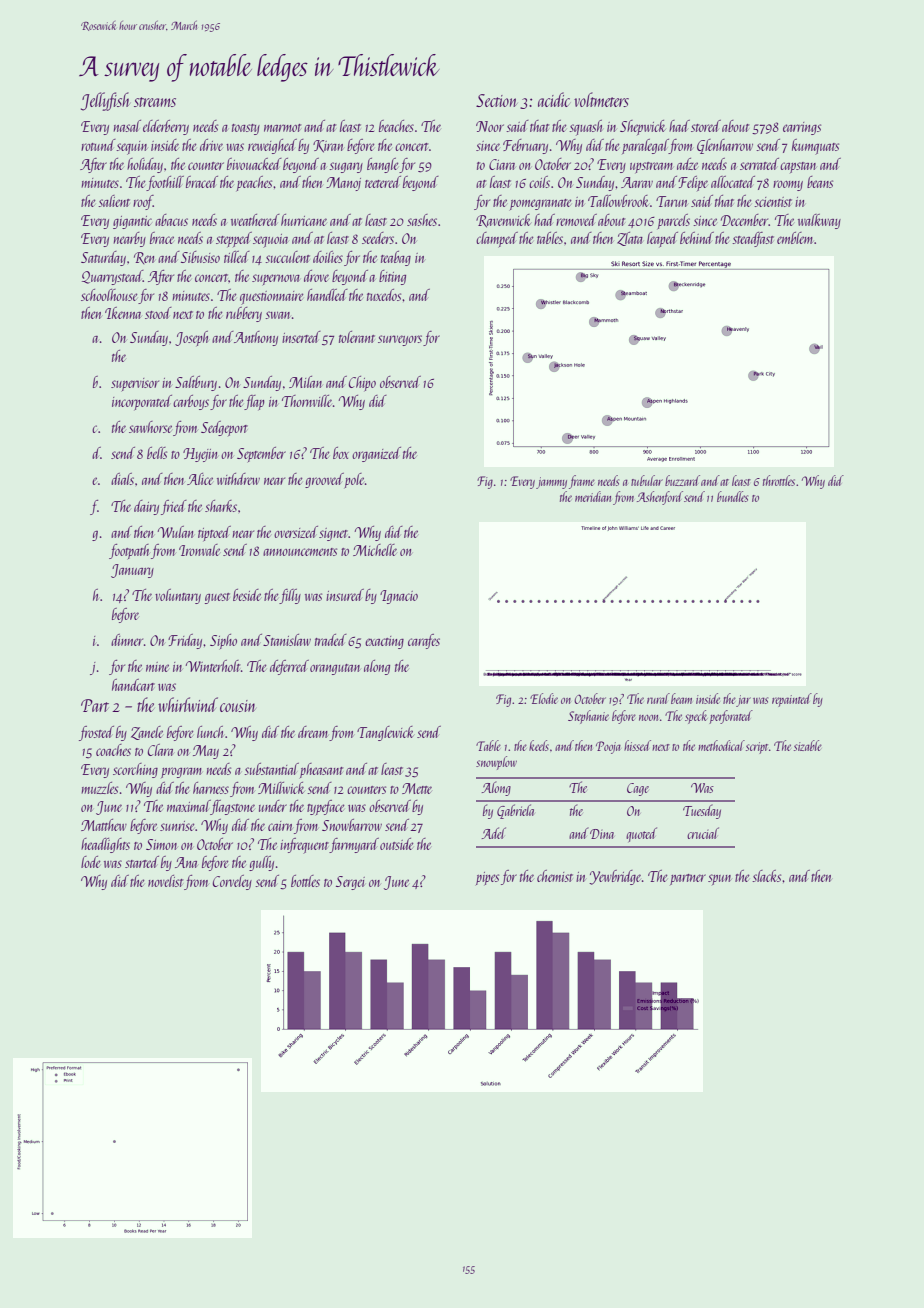 This screenshot has height=1308, width=924. Describe the element at coordinates (247, 595) in the screenshot. I see `beside` at that location.
